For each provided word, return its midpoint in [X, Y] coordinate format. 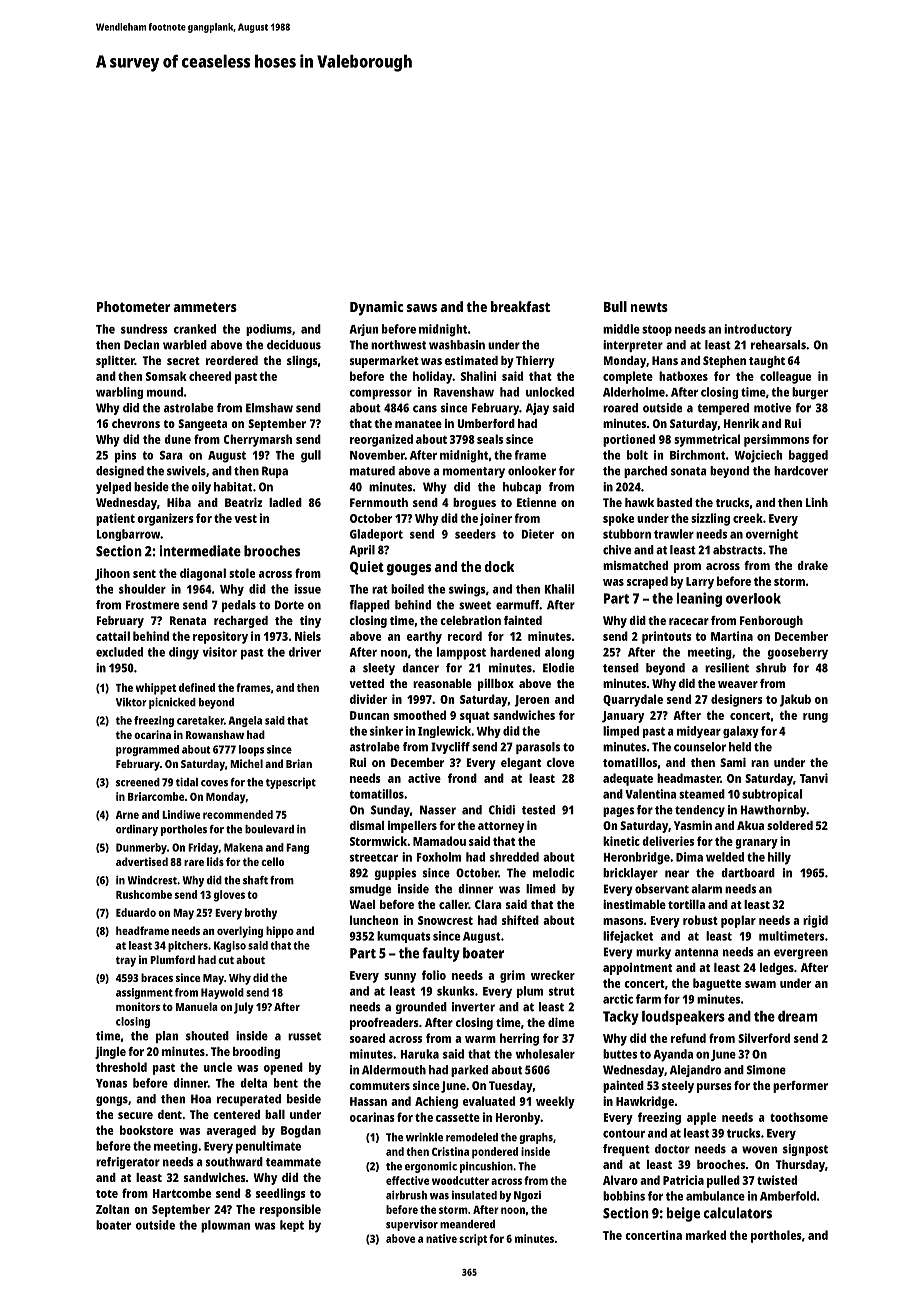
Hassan [368, 1101]
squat [475, 717]
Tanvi [814, 778]
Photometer [133, 306]
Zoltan [112, 1209]
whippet [156, 689]
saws [422, 308]
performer [800, 1087]
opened [283, 1068]
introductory [758, 330]
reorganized [381, 440]
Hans [665, 360]
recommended [238, 814]
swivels [186, 471]
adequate [628, 779]
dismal [367, 825]
